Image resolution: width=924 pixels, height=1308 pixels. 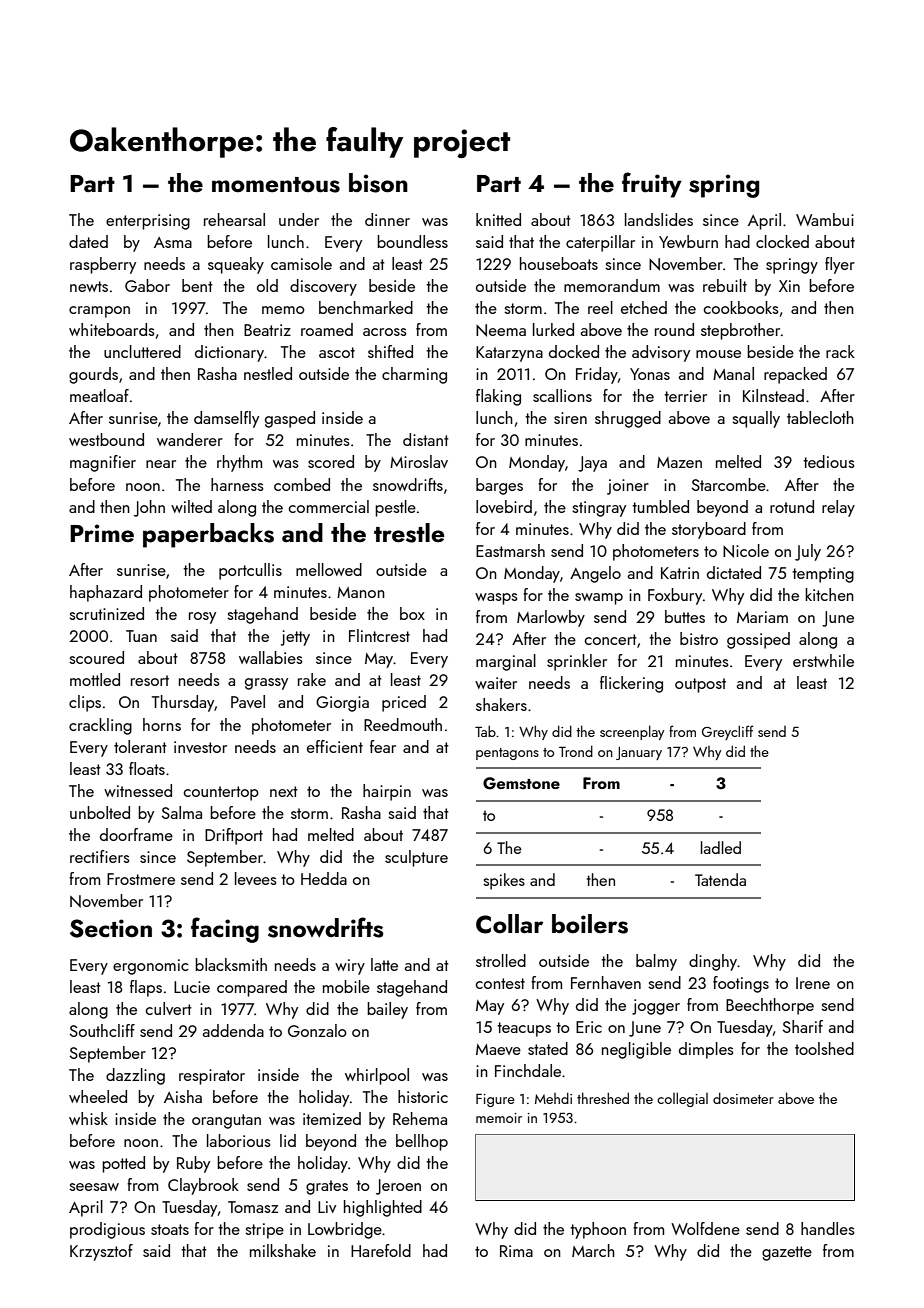 I want to click on whisk, so click(x=88, y=1118).
